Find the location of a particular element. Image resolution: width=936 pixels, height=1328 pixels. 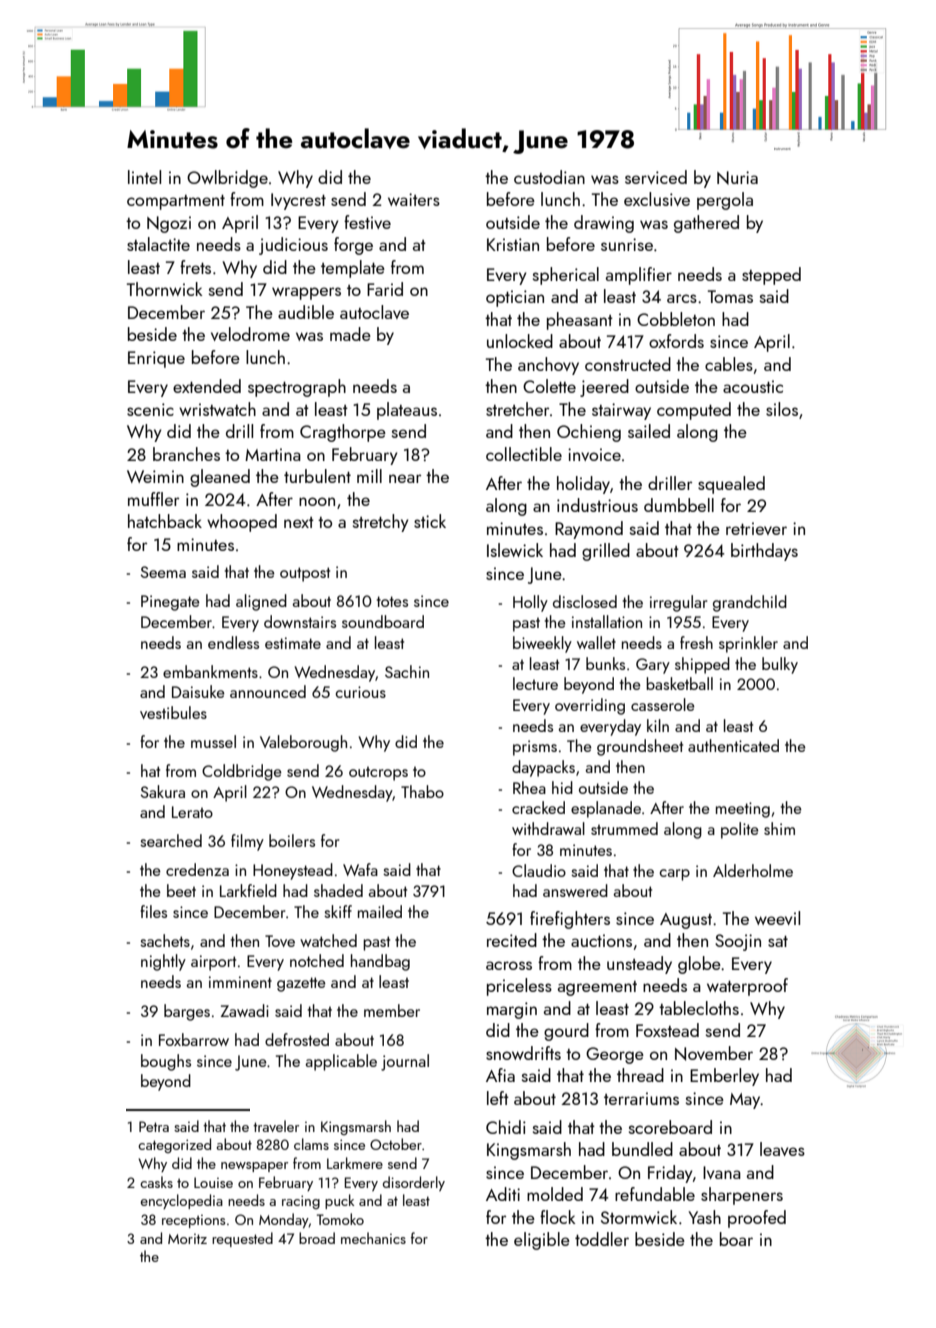

plateaus is located at coordinates (407, 411).
